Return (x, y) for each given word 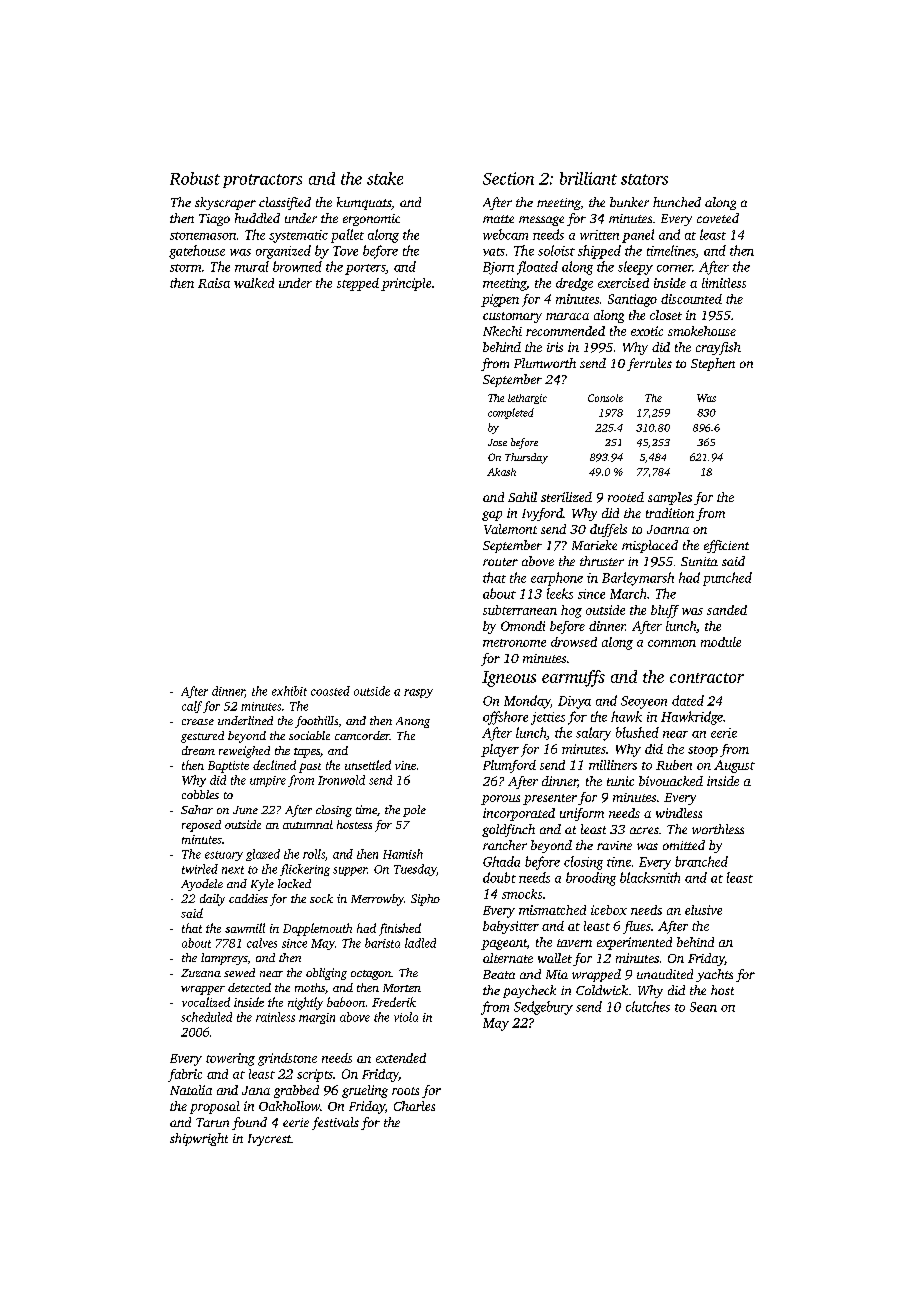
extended (401, 1058)
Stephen (713, 364)
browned (297, 266)
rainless (275, 1017)
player (500, 750)
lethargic (527, 399)
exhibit (289, 691)
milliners (613, 765)
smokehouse (702, 331)
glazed (263, 855)
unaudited (665, 974)
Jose (497, 442)
